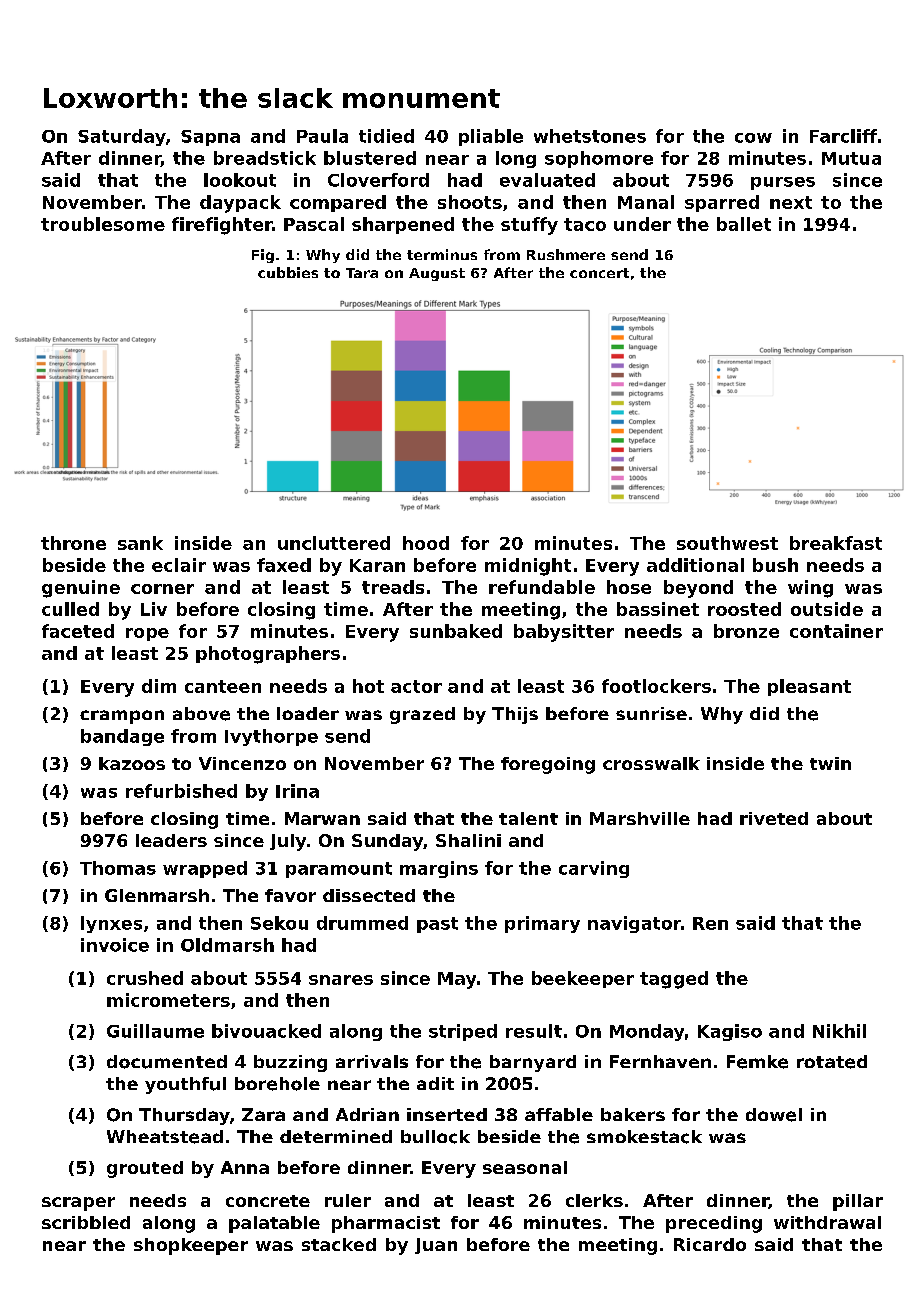  Describe the element at coordinates (210, 138) in the screenshot. I see `Sapna` at that location.
